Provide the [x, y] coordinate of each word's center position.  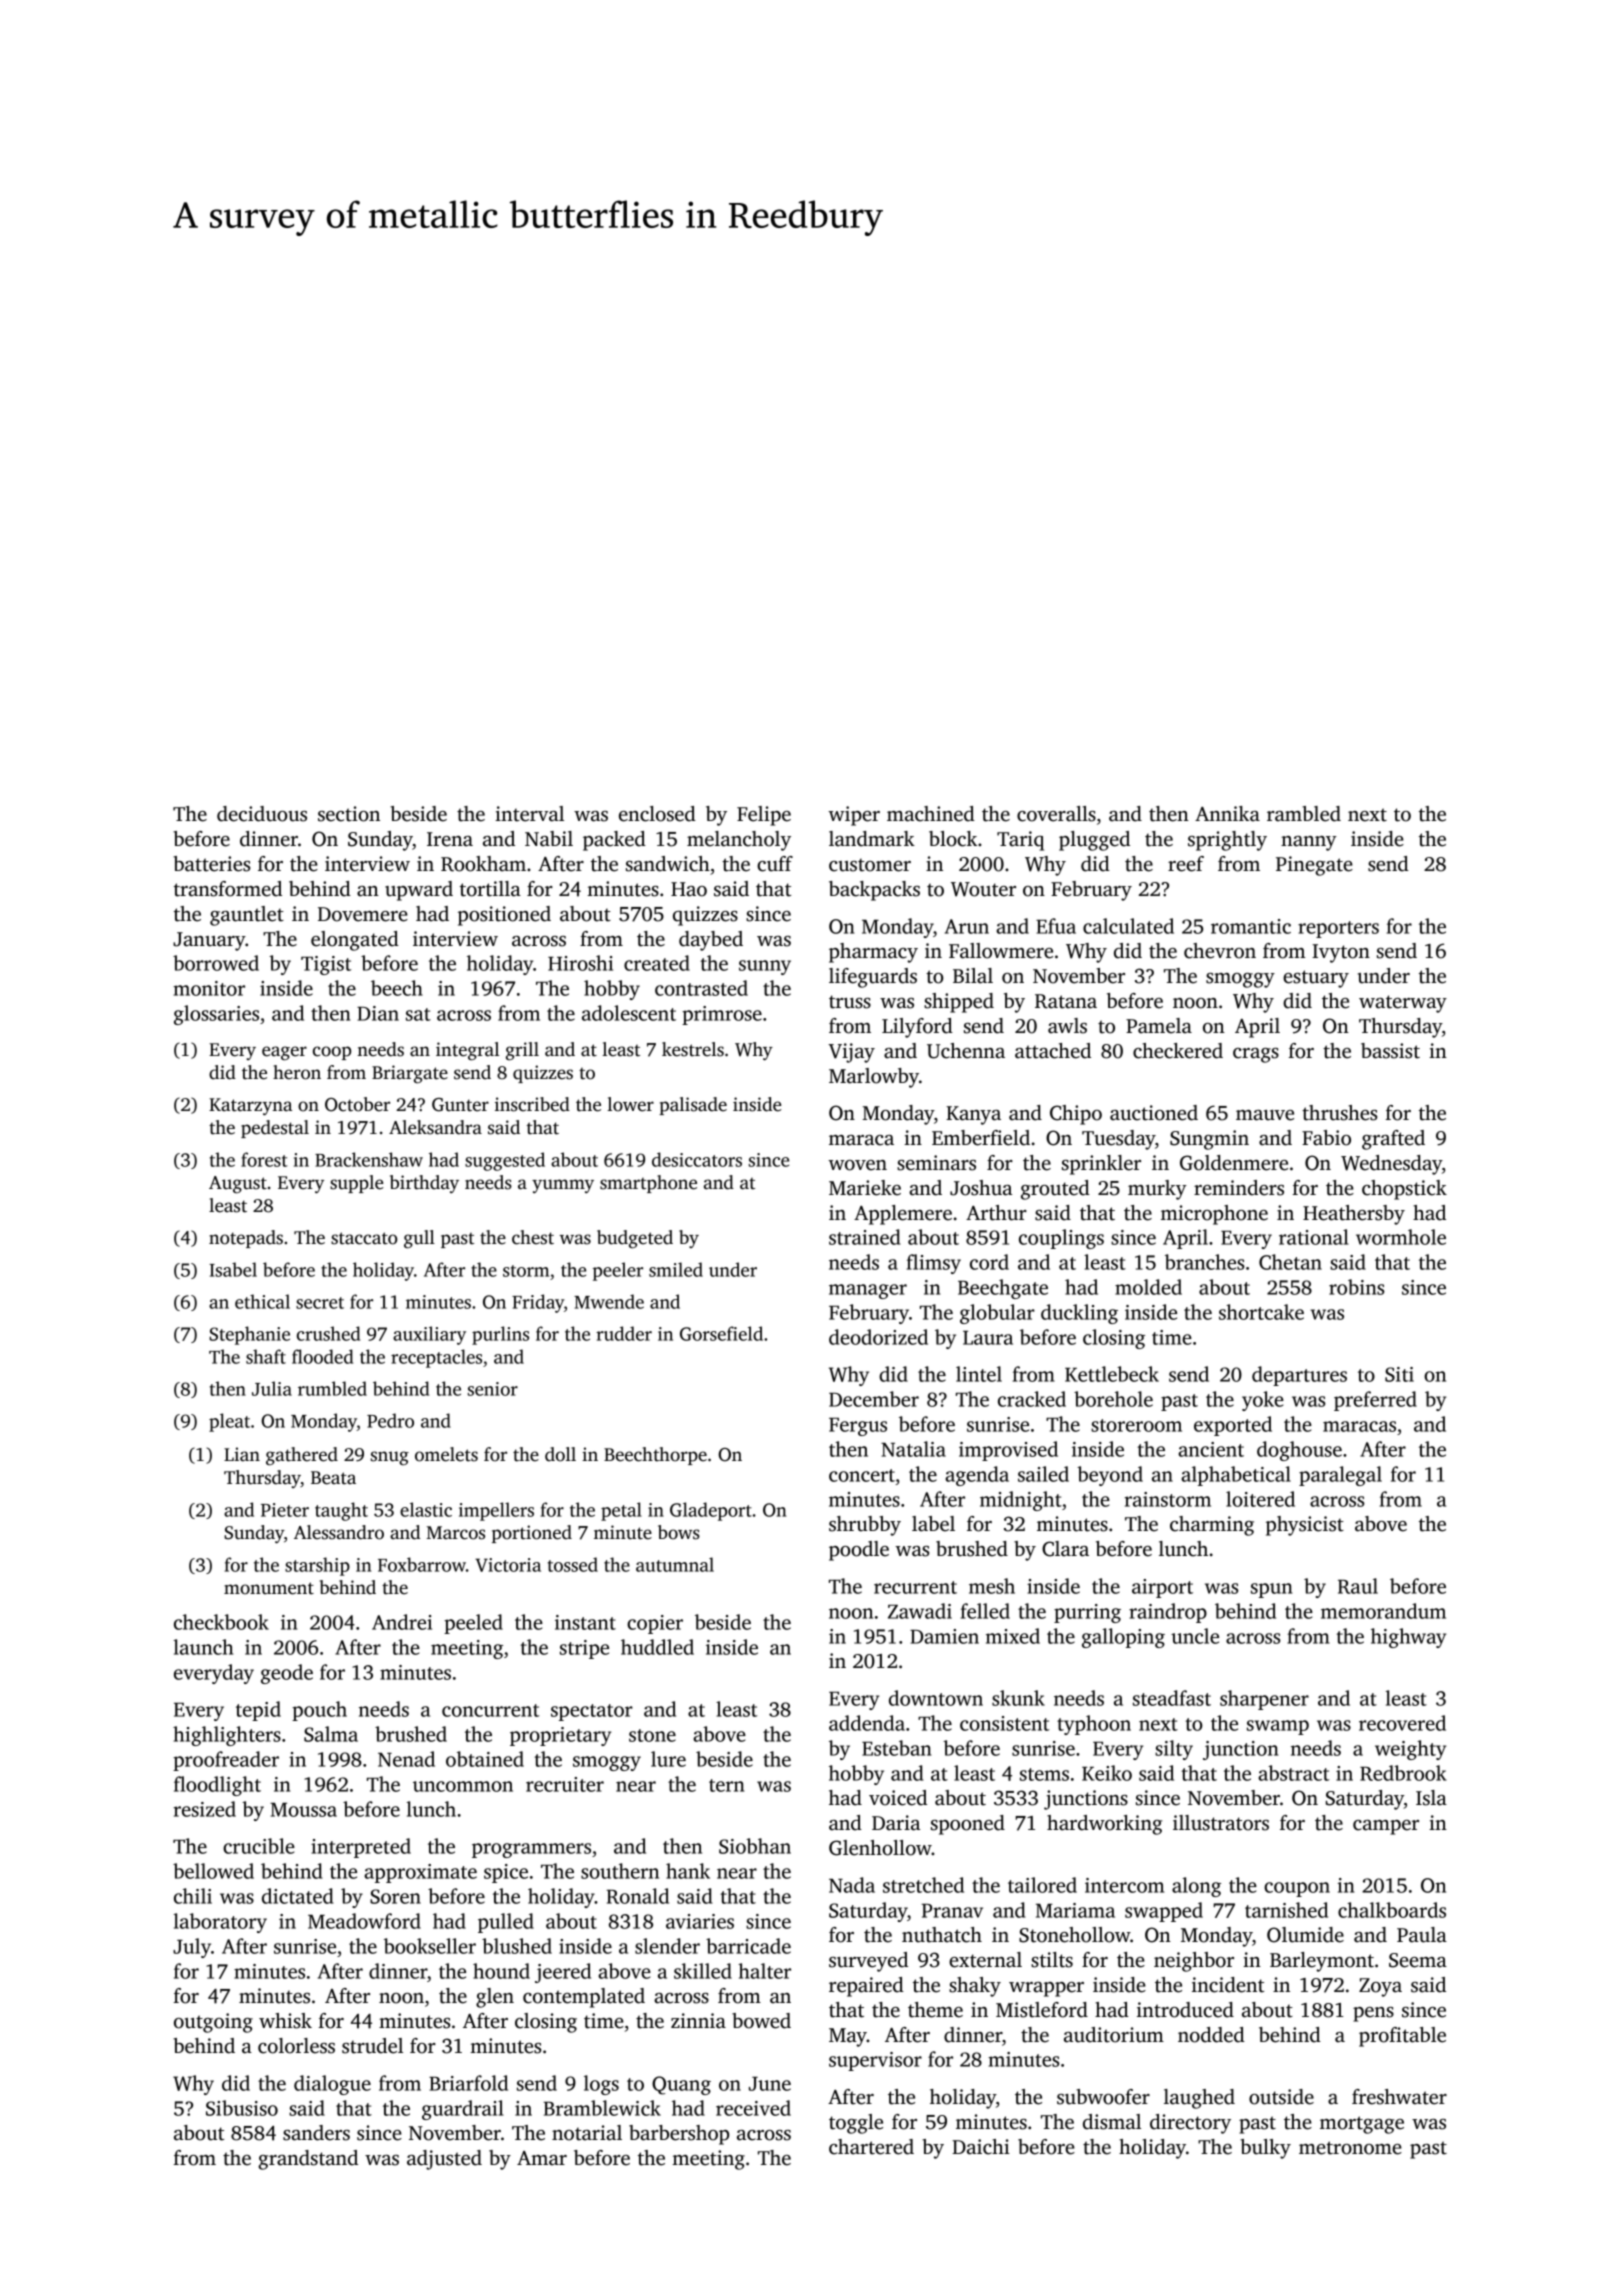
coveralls [1056, 814]
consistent [1004, 1723]
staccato [364, 1238]
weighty [1410, 1750]
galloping [1123, 1638]
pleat [229, 1422]
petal [621, 1511]
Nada [852, 1885]
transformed [228, 889]
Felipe [764, 816]
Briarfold [468, 2083]
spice [506, 1873]
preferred [1375, 1401]
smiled [676, 1269]
